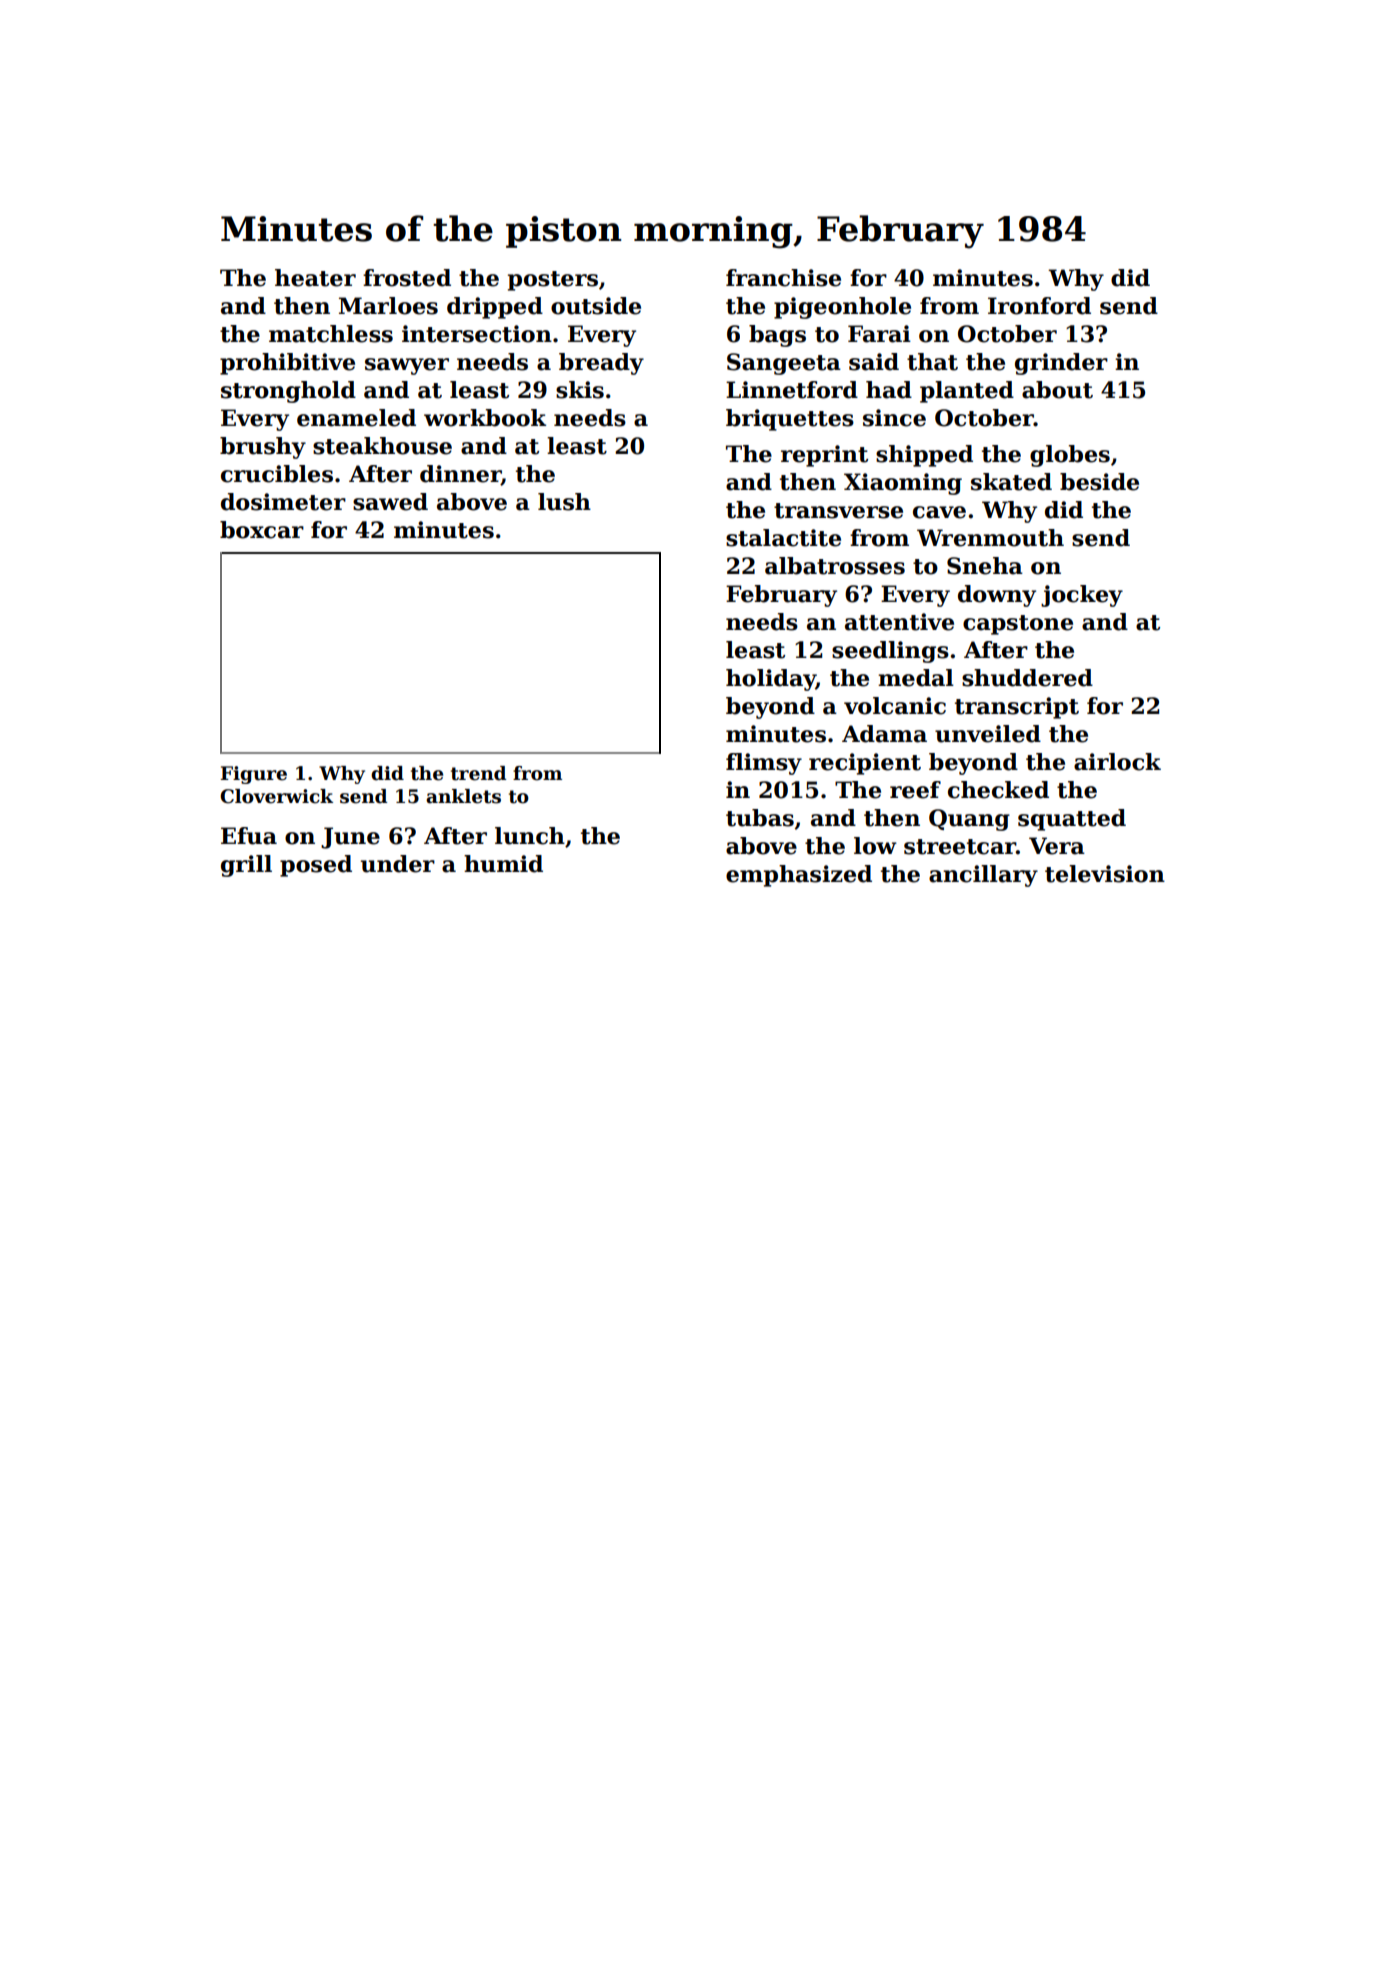  I want to click on June, so click(350, 838).
